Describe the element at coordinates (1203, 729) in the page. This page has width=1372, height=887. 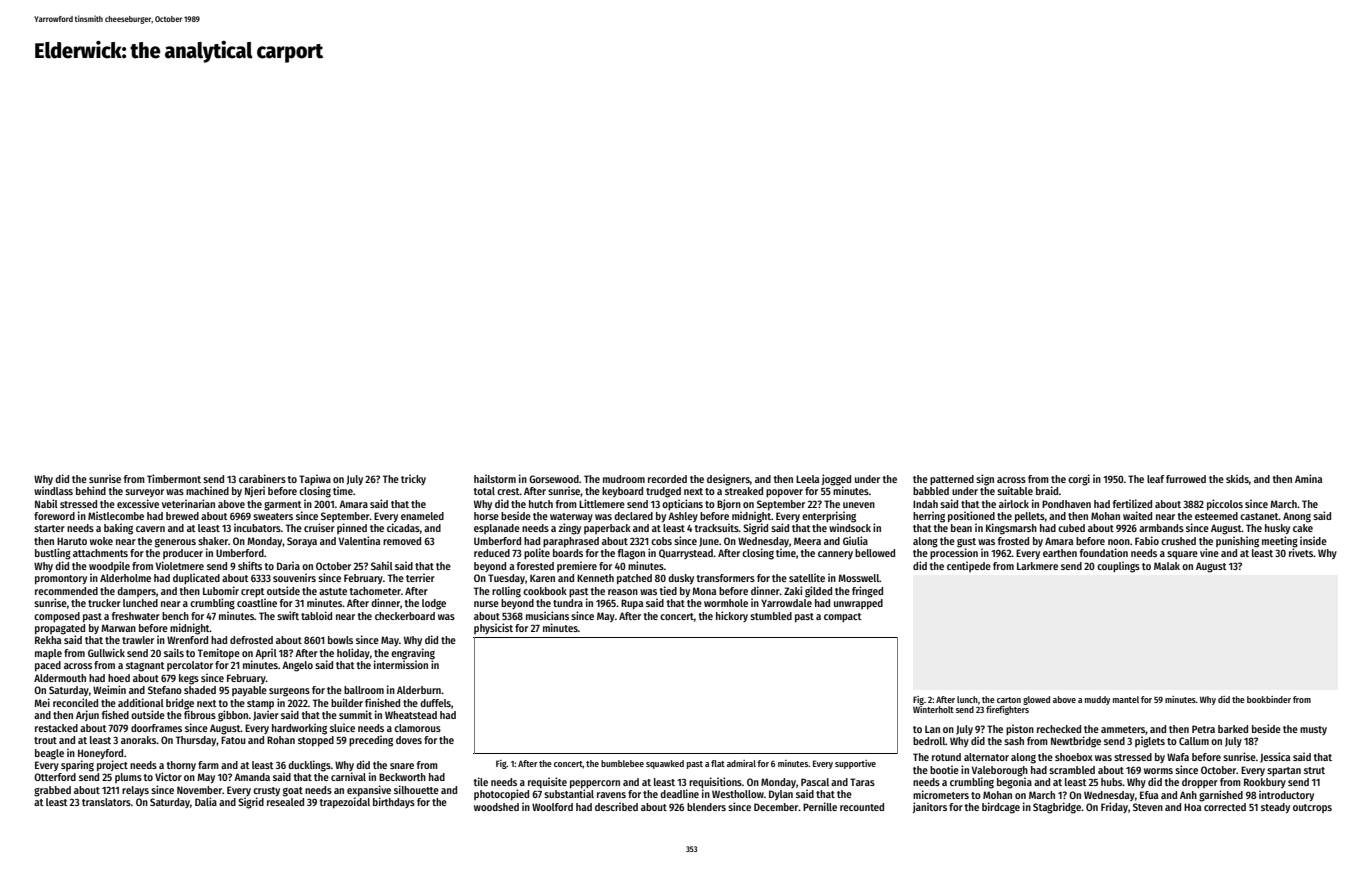
I see `Petra` at that location.
